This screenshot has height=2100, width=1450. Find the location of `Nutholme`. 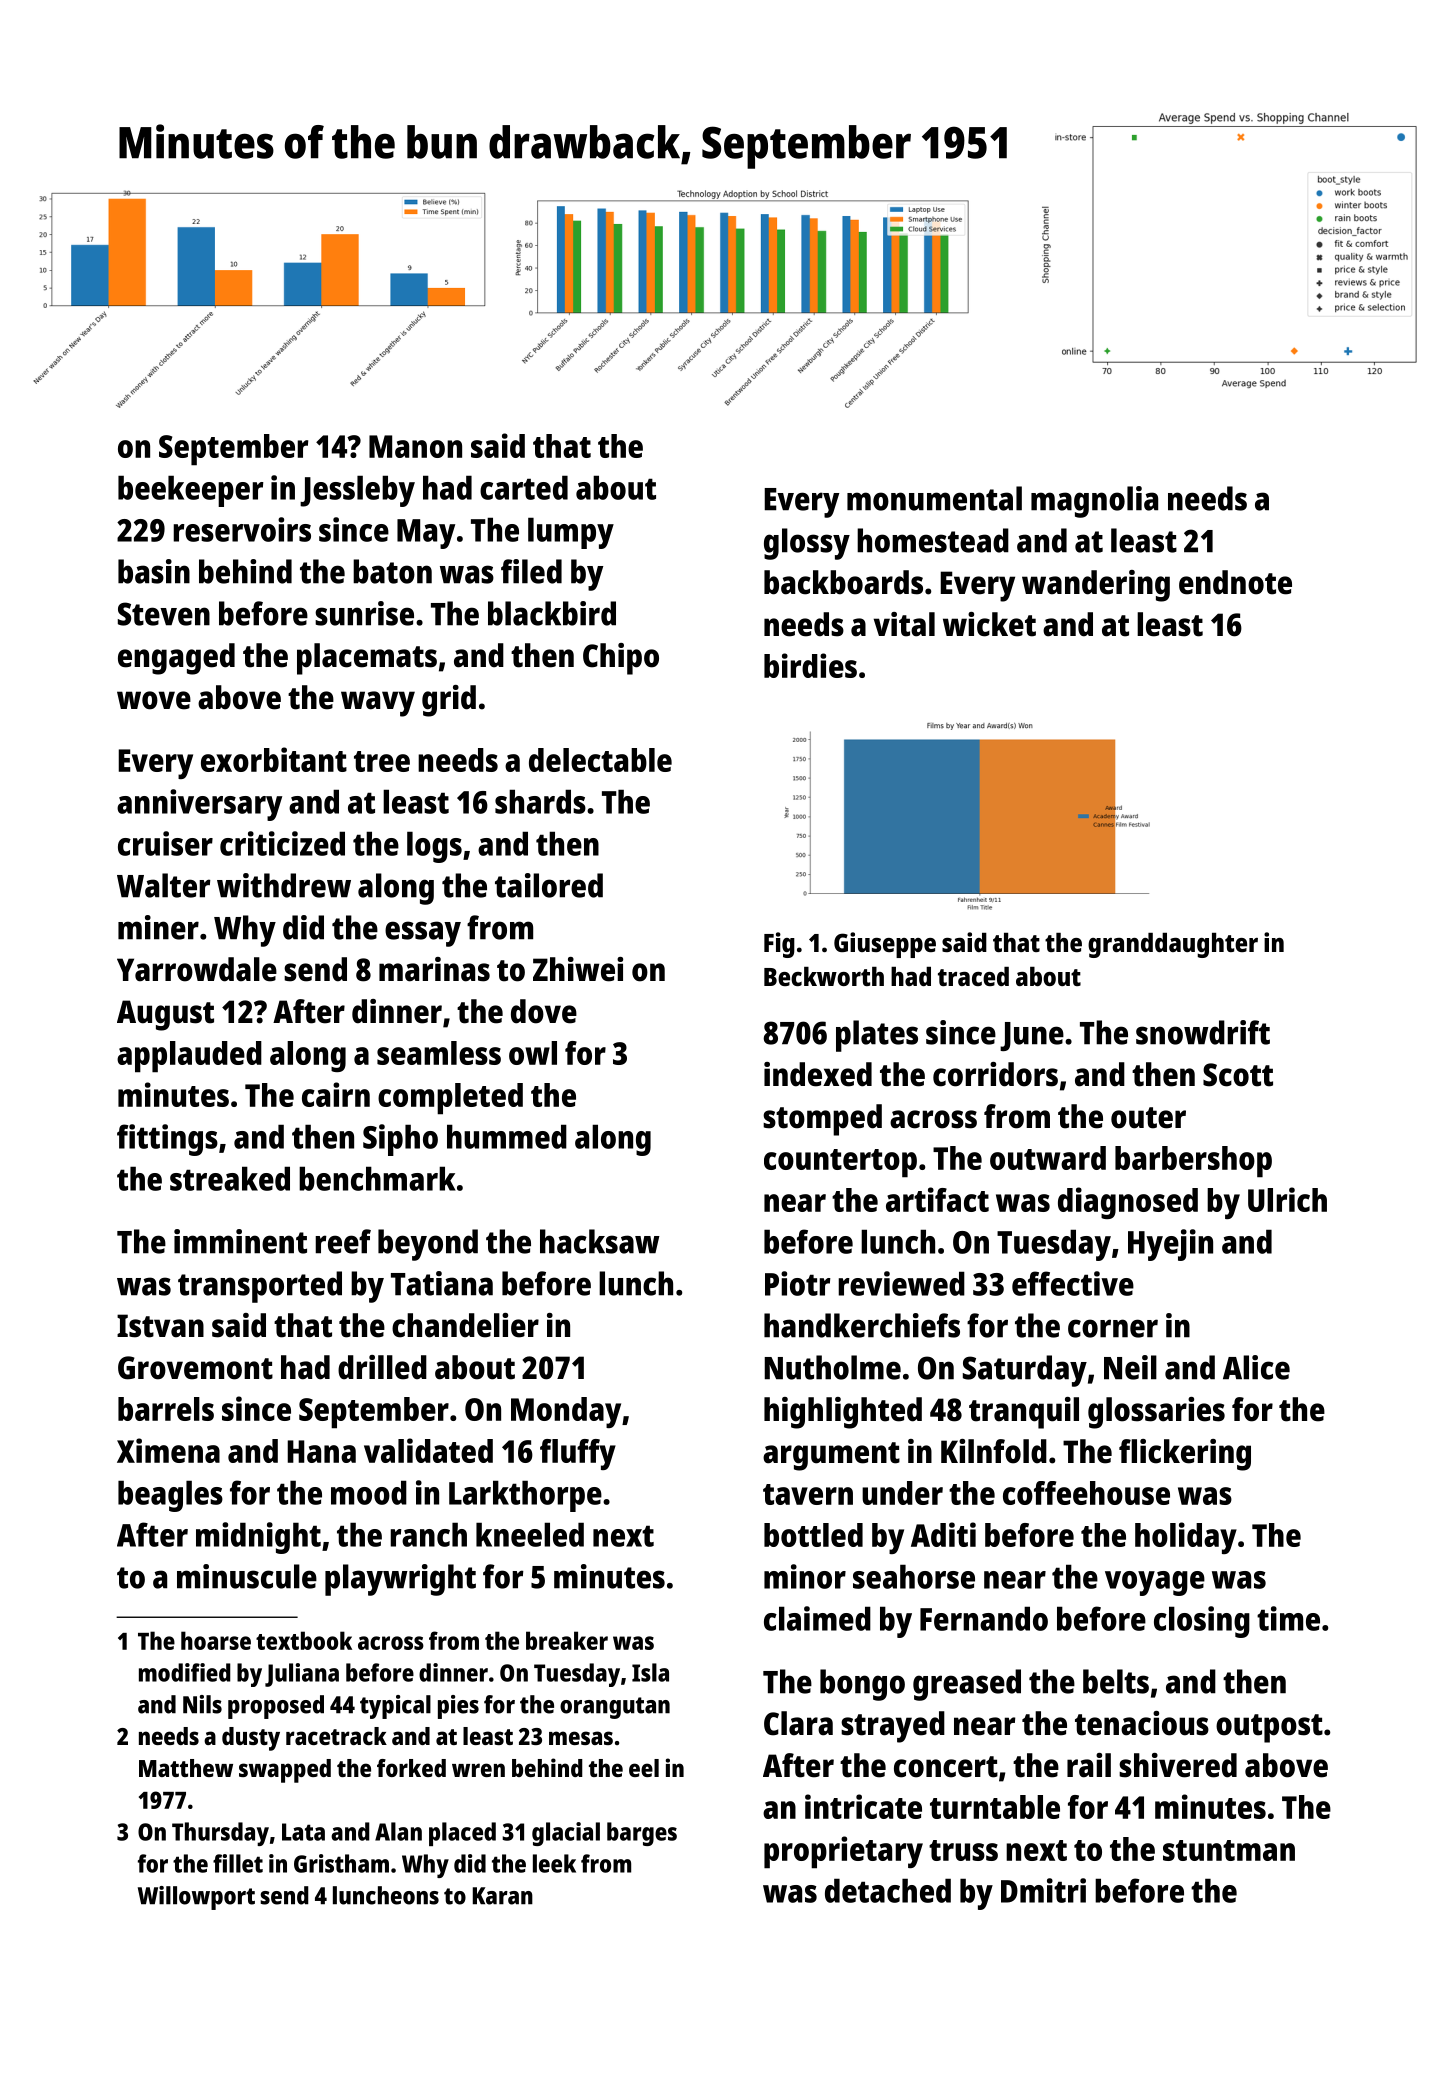

Nutholme is located at coordinates (832, 1367).
